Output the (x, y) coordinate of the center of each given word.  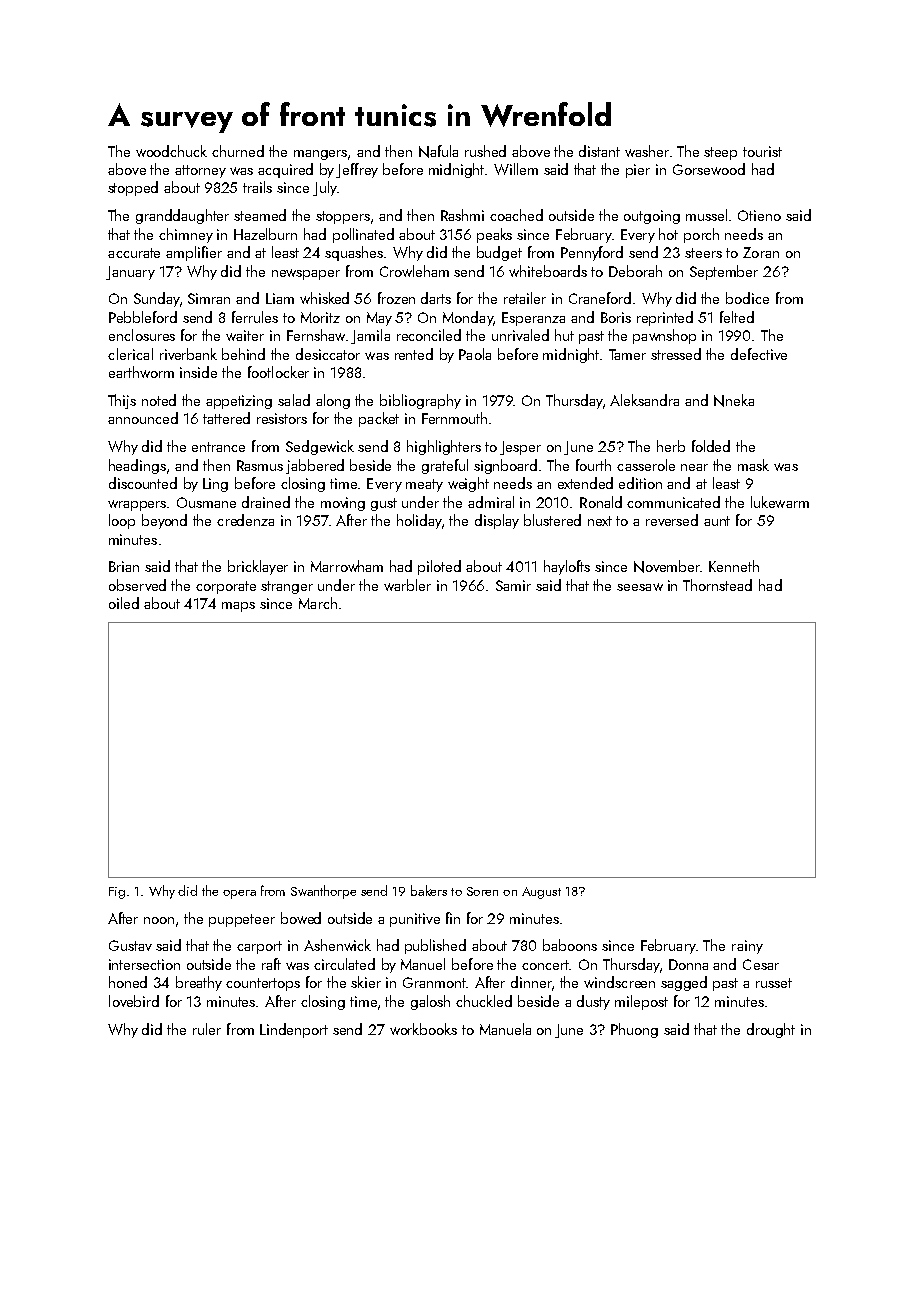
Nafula (438, 151)
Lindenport (294, 1030)
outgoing (652, 217)
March (318, 603)
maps (238, 607)
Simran (209, 298)
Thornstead (717, 585)
